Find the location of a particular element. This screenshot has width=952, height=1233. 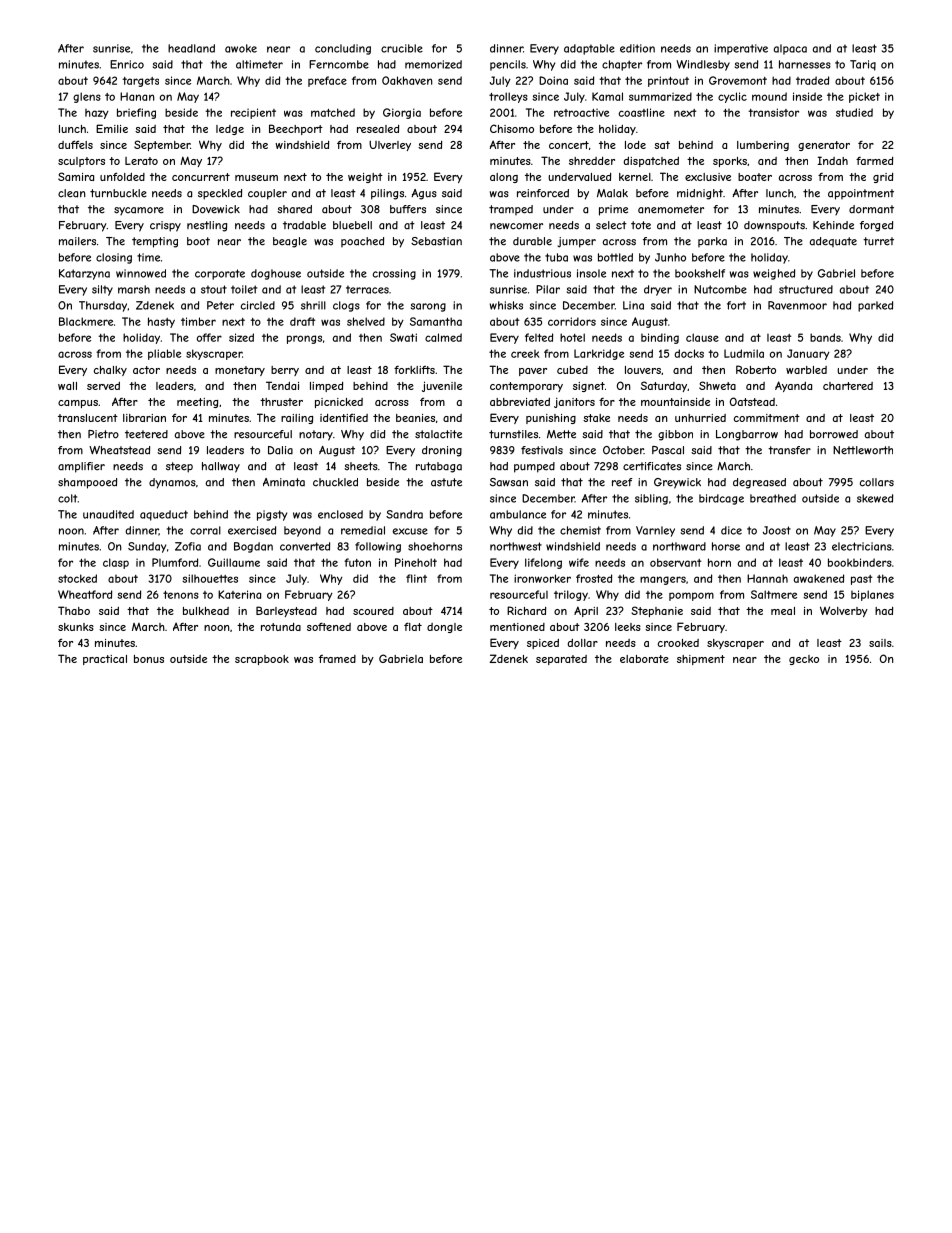

amplifier is located at coordinates (81, 467).
